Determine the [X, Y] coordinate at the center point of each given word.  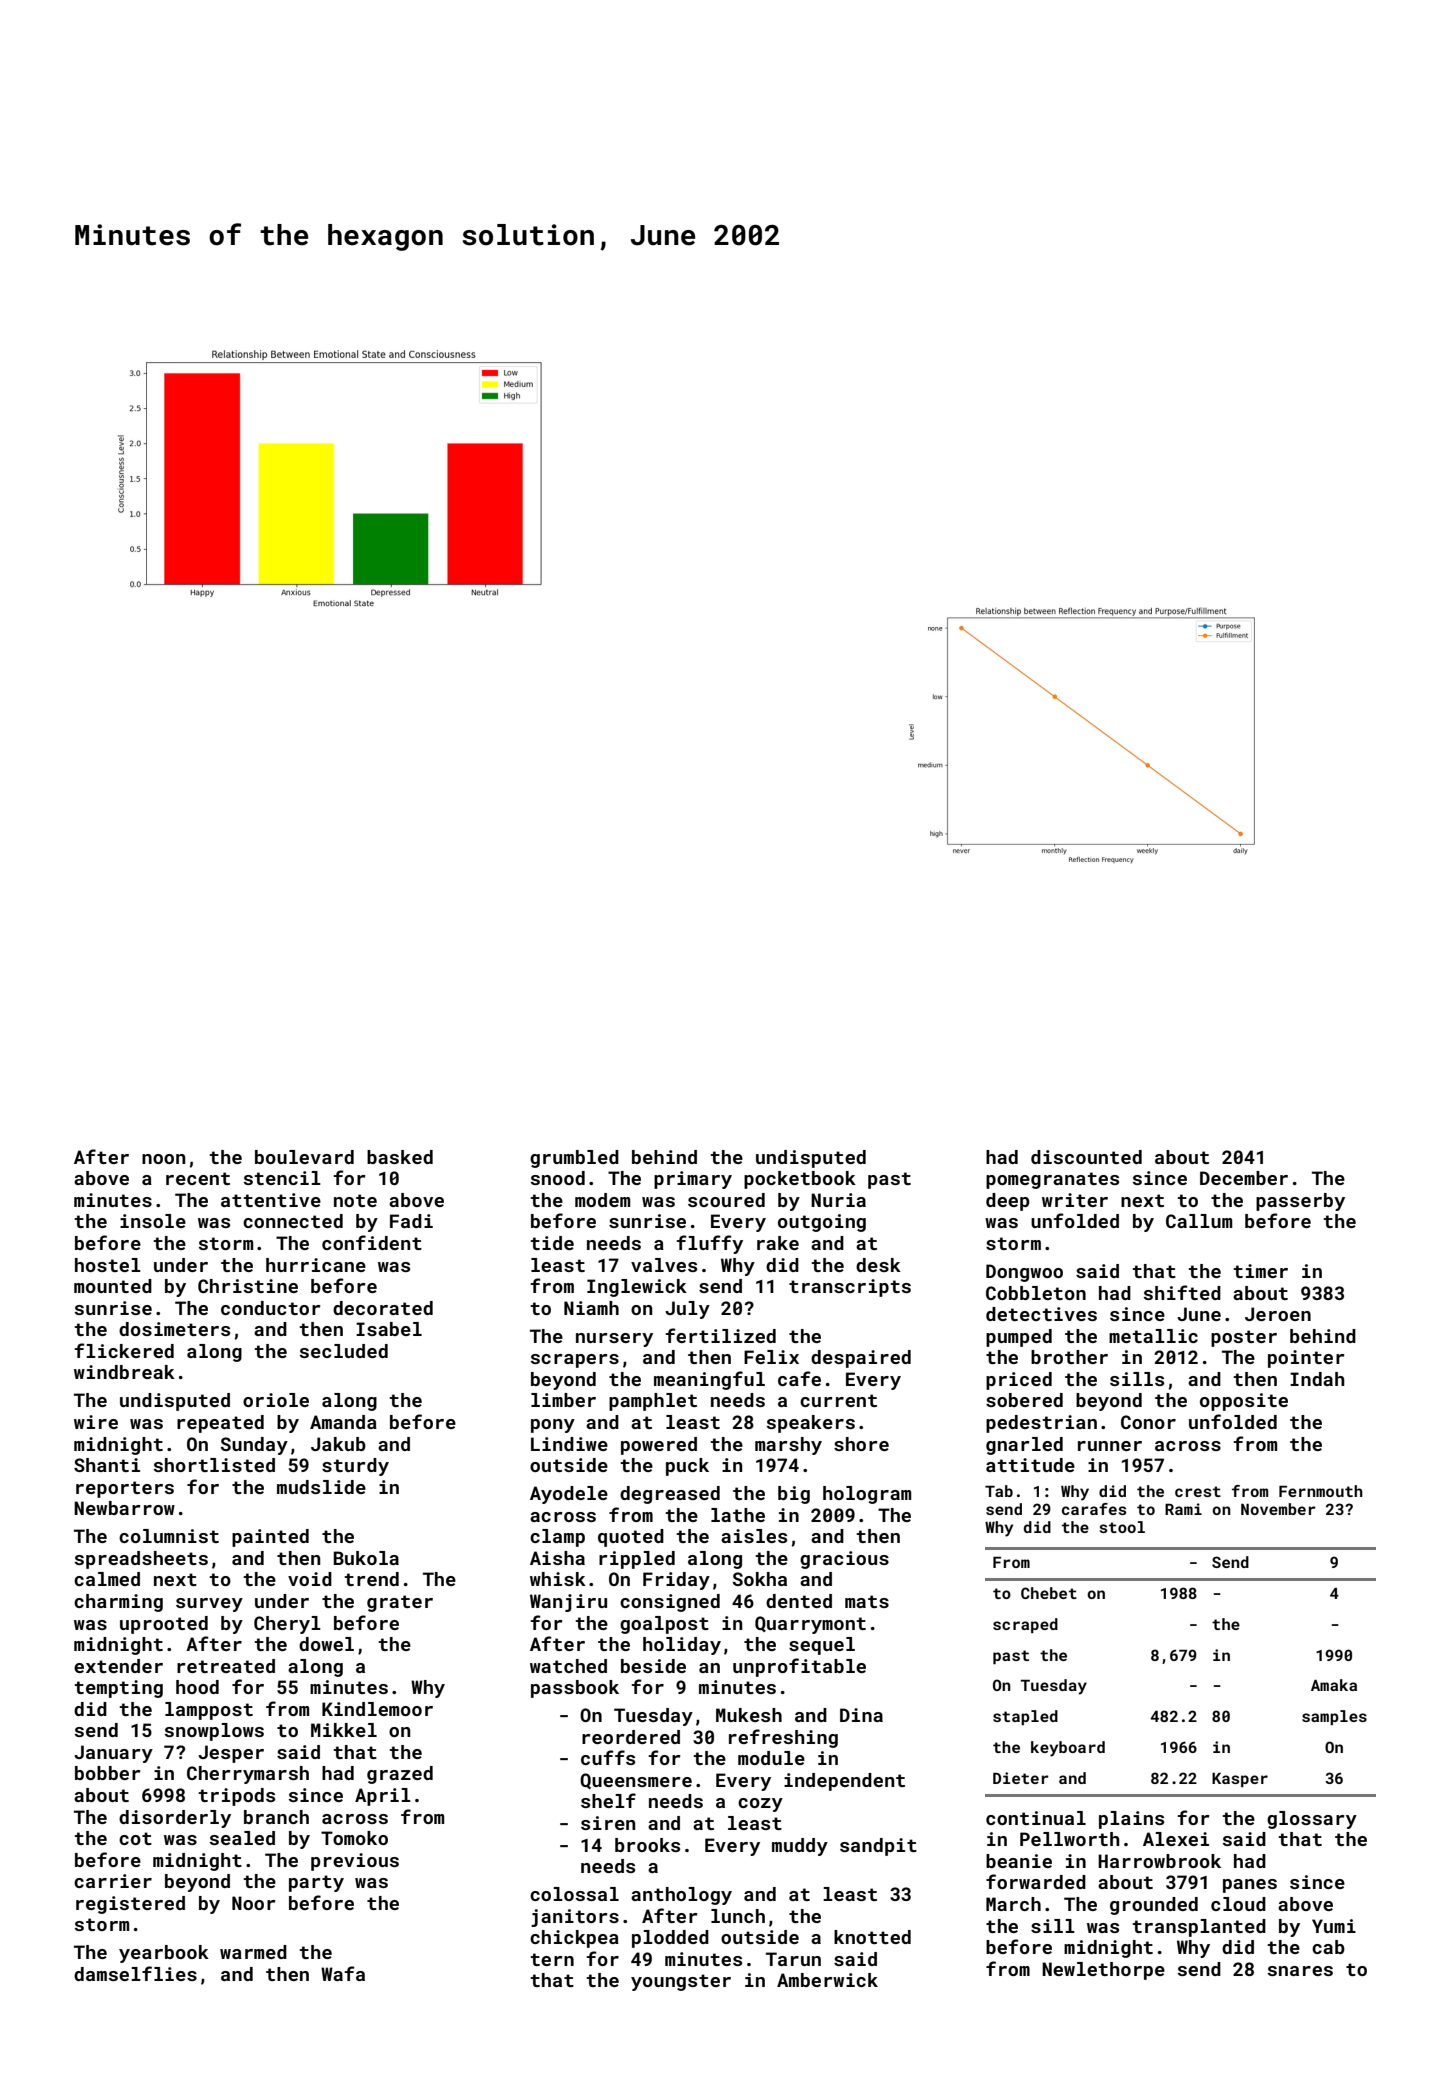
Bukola [366, 1558]
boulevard [304, 1157]
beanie [1019, 1861]
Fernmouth [1321, 1491]
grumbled [574, 1159]
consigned [670, 1603]
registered [130, 1905]
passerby [1300, 1202]
